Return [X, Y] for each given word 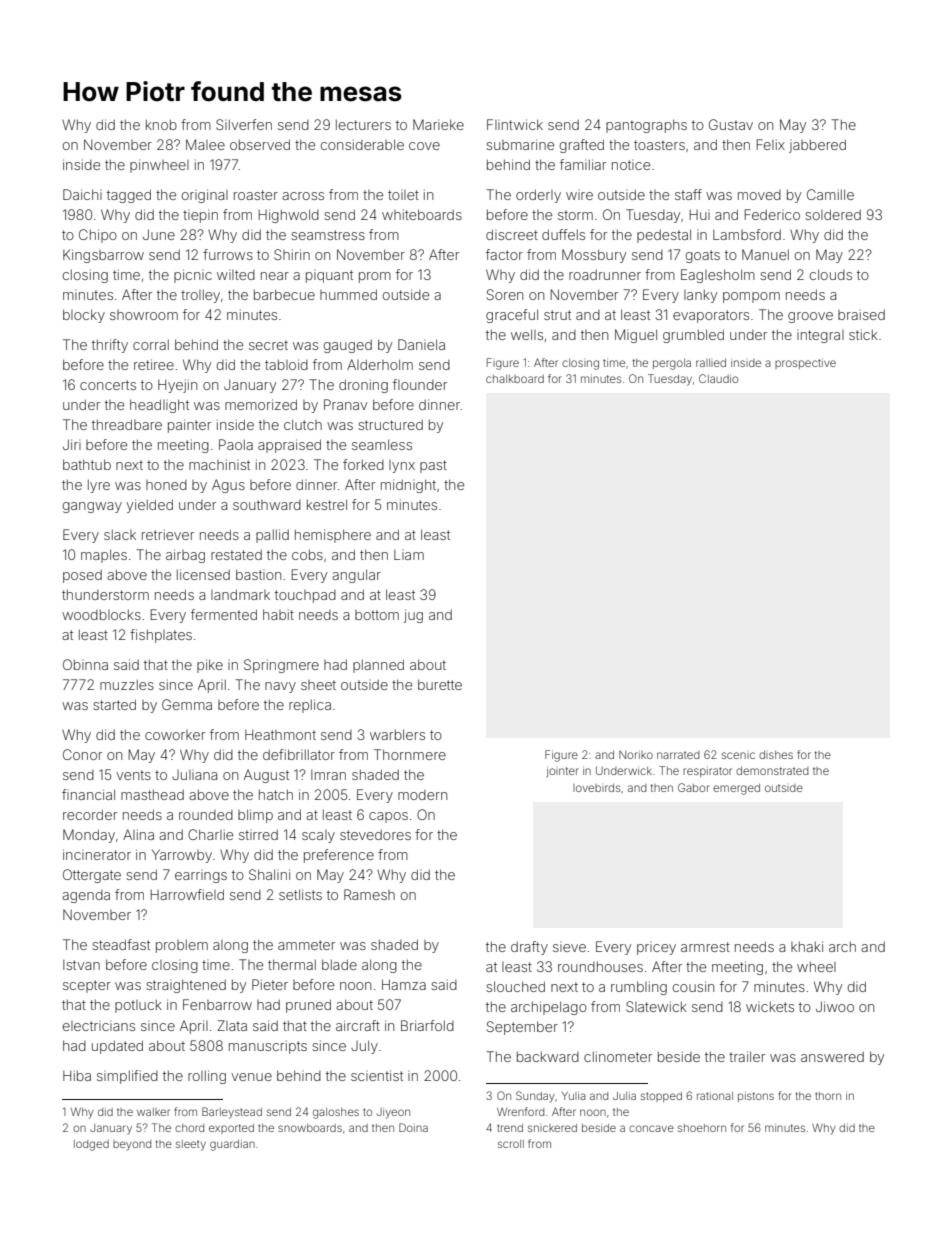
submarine [520, 144]
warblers [397, 734]
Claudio [718, 378]
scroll [511, 1144]
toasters [659, 145]
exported [231, 1129]
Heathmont [280, 734]
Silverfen [244, 124]
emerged [736, 789]
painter [189, 426]
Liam [409, 555]
